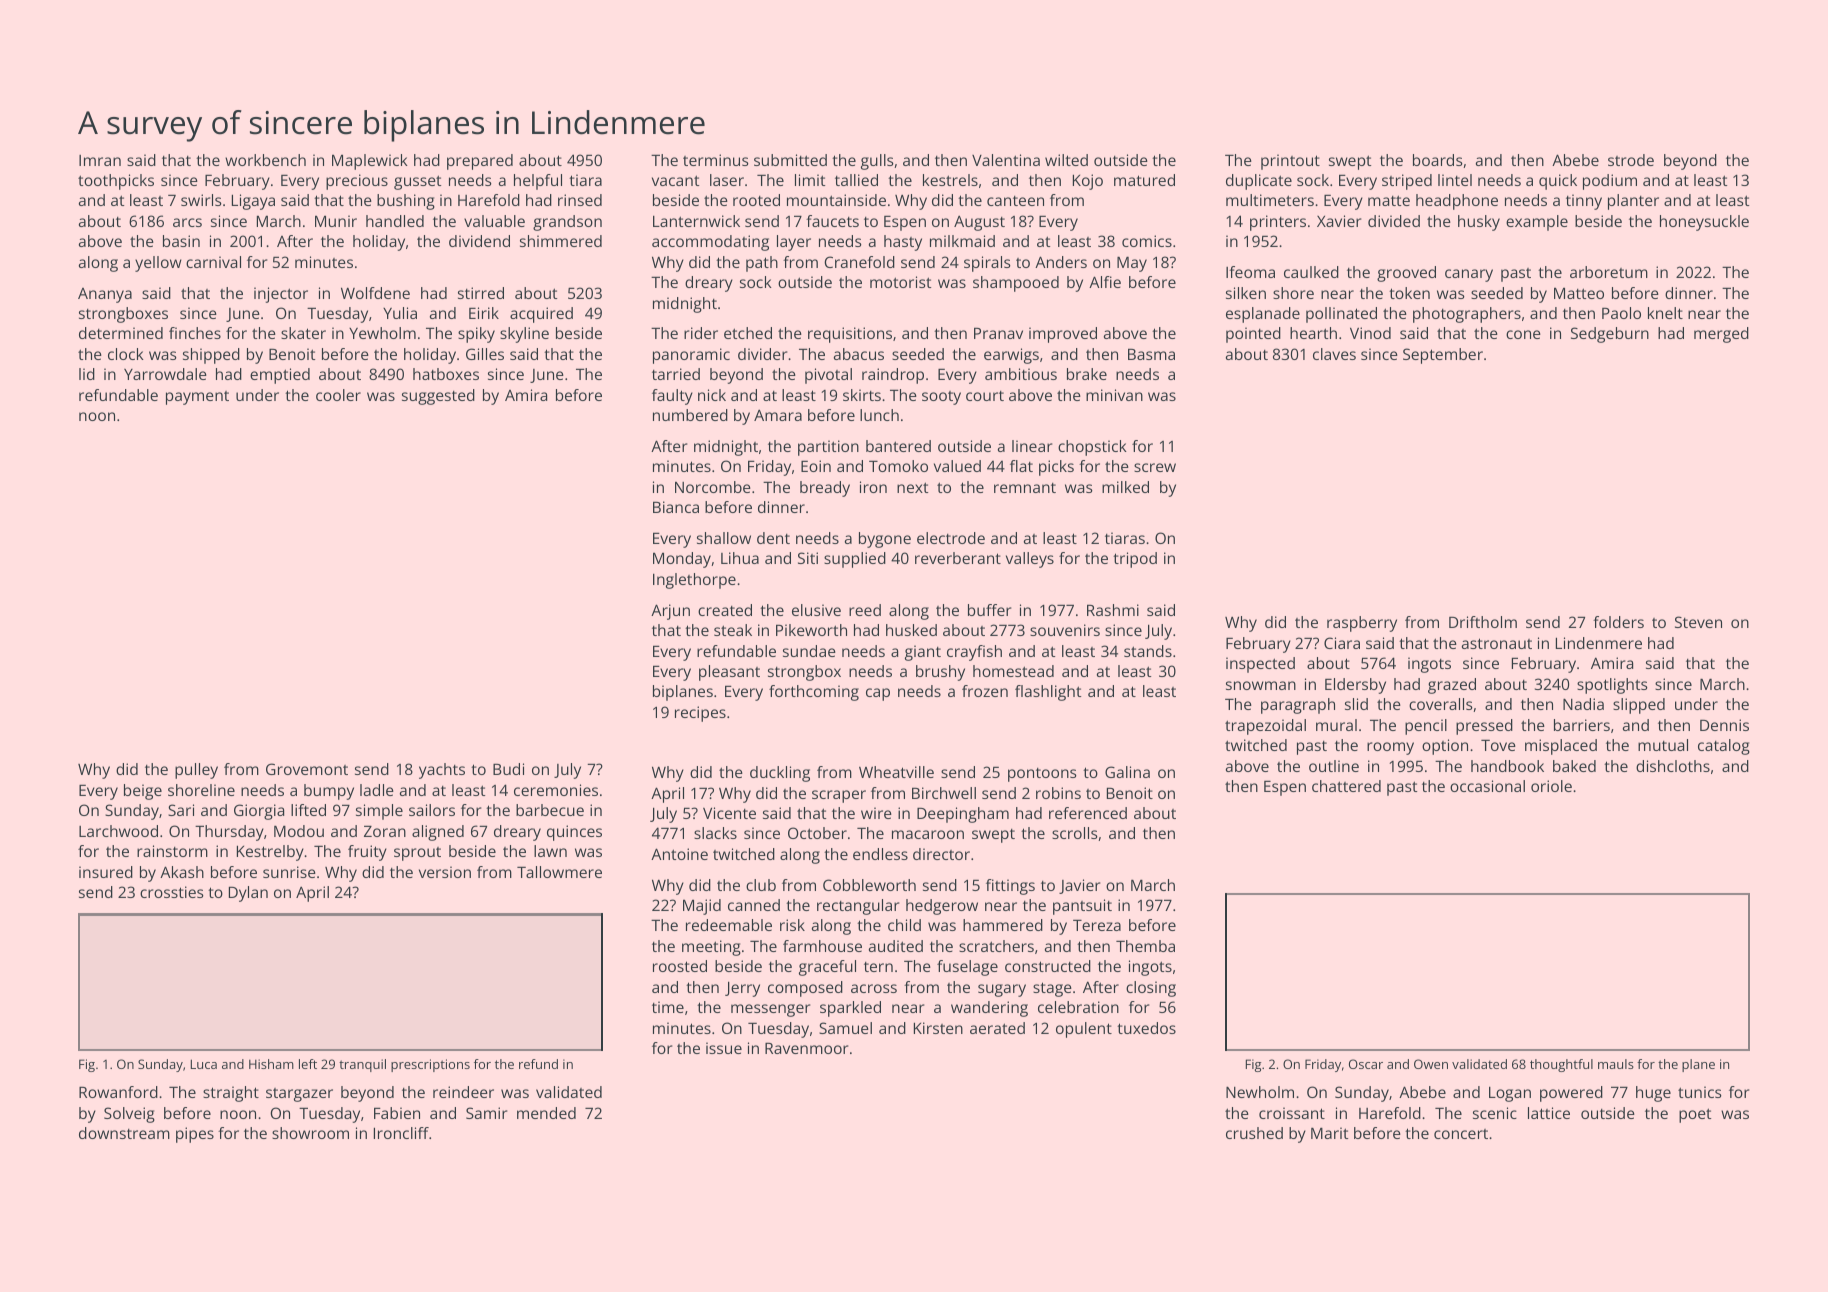 The height and width of the screenshot is (1292, 1828). Describe the element at coordinates (1461, 1134) in the screenshot. I see `concert` at that location.
